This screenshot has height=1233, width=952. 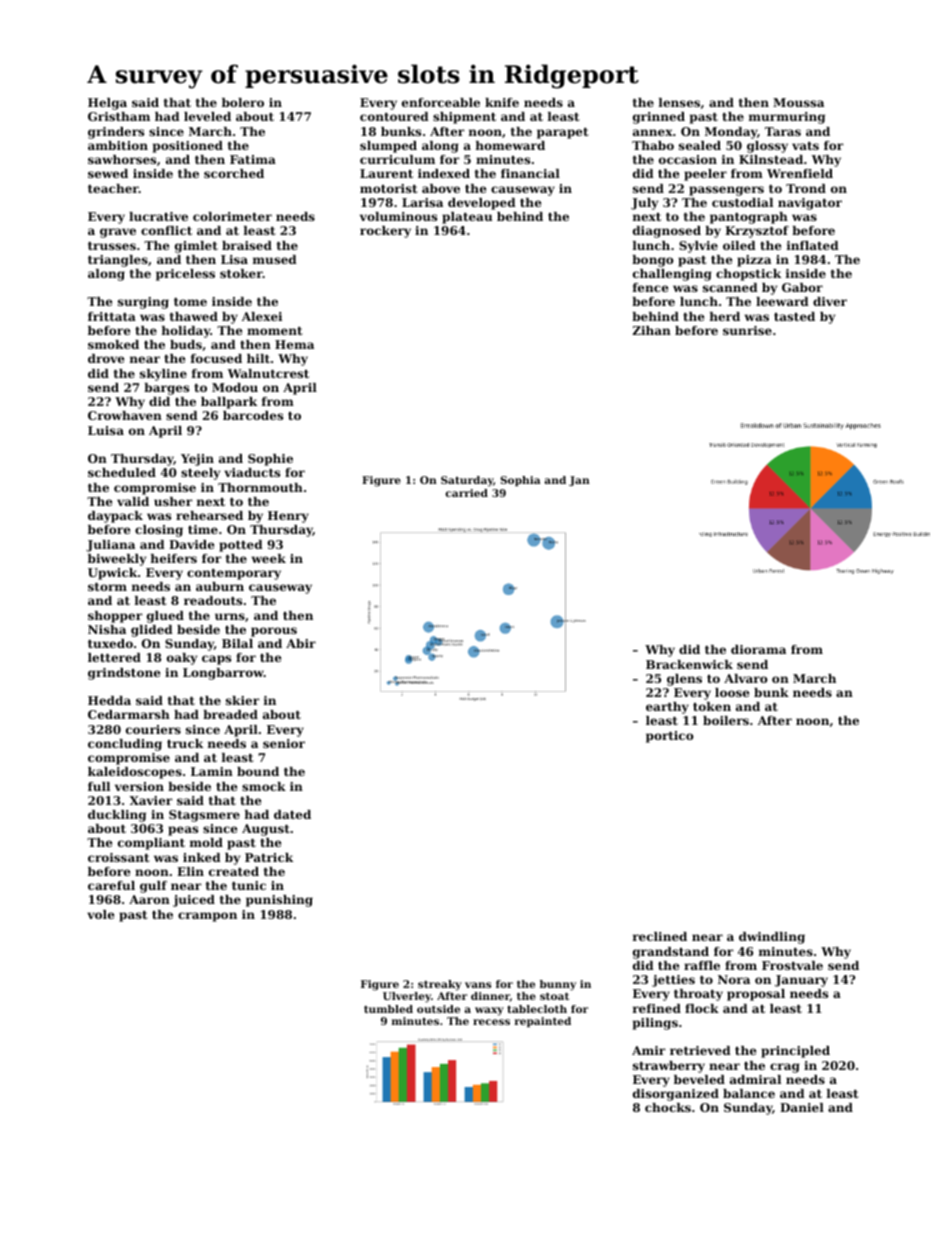 I want to click on Davide, so click(x=192, y=544).
